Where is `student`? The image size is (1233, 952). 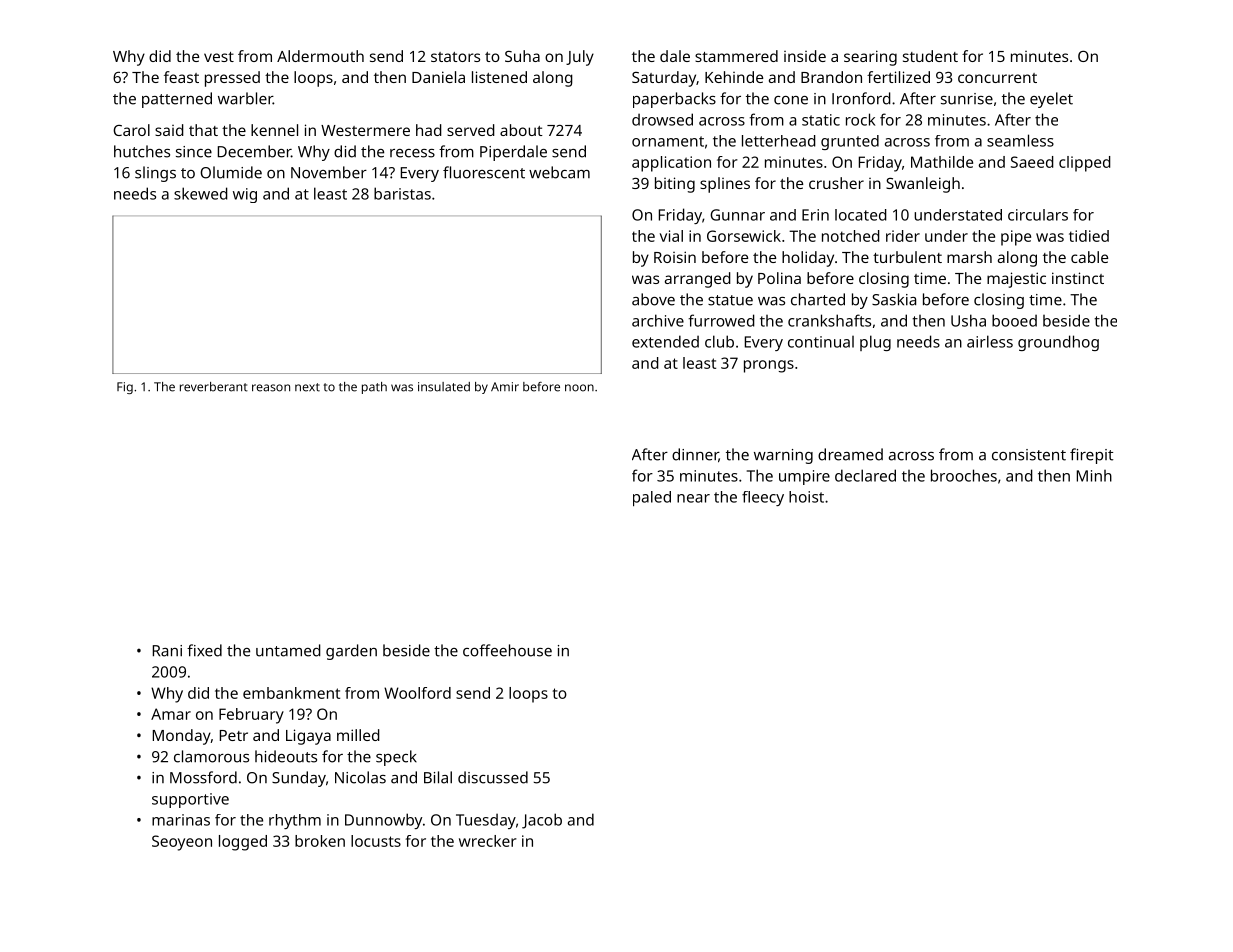 student is located at coordinates (930, 56).
